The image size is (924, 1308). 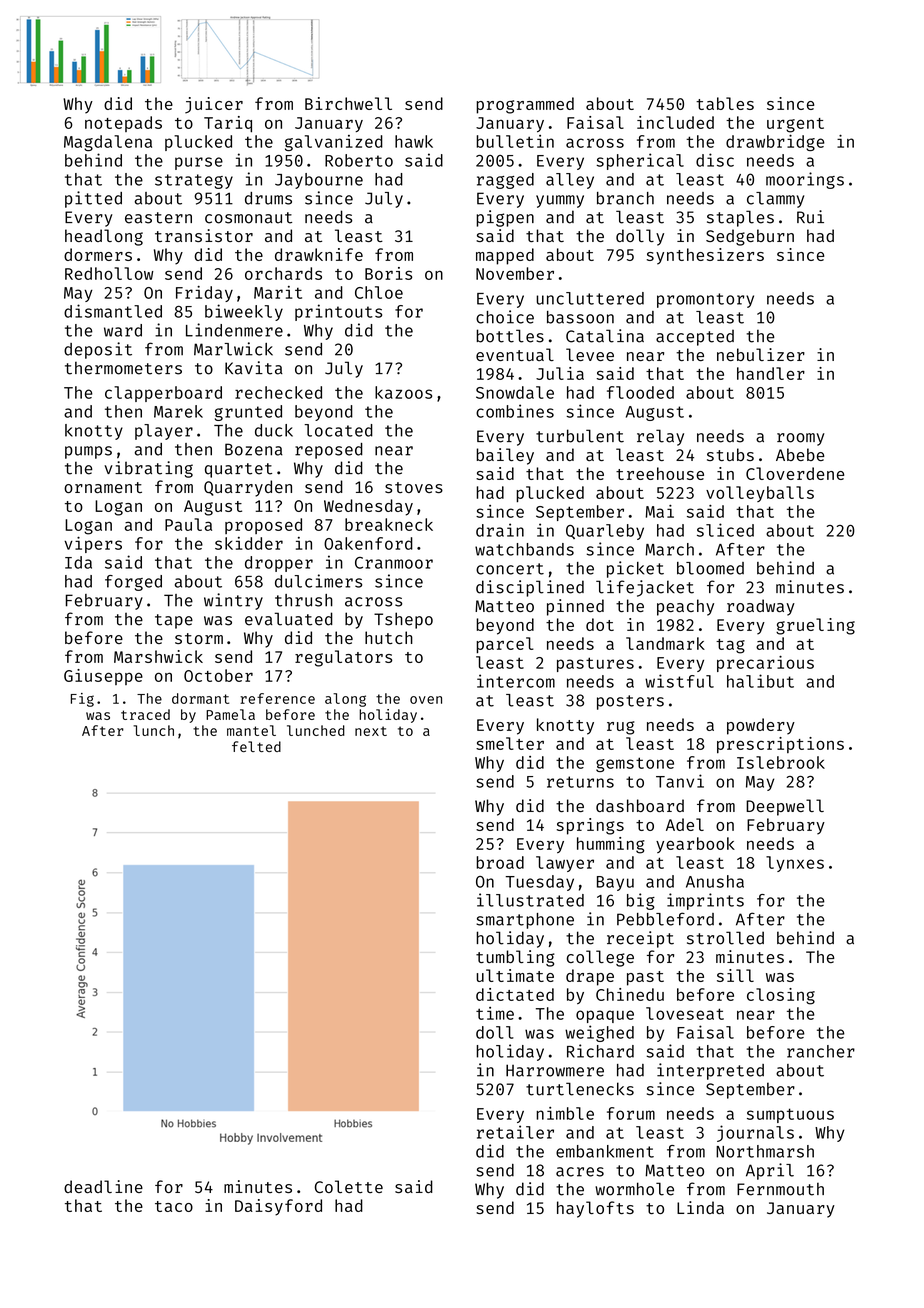 I want to click on Daisyford, so click(x=278, y=1207).
